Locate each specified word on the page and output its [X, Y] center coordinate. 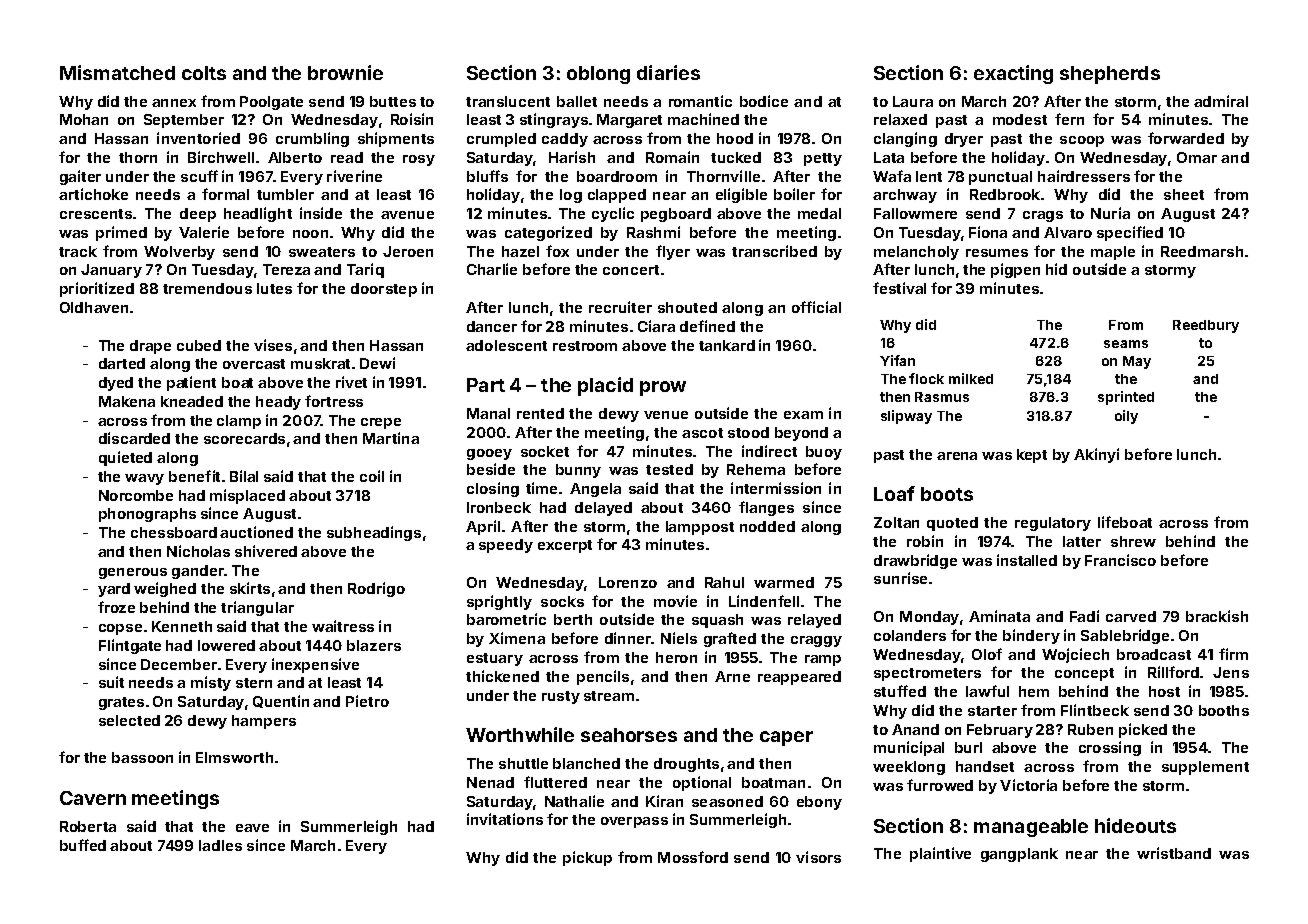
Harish [572, 157]
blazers [374, 645]
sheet [1184, 194]
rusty [561, 697]
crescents [96, 214]
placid [605, 386]
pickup [587, 858]
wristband [1174, 853]
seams [1126, 344]
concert [631, 270]
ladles [220, 845]
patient [191, 383]
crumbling [312, 139]
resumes [997, 253]
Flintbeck [1095, 710]
